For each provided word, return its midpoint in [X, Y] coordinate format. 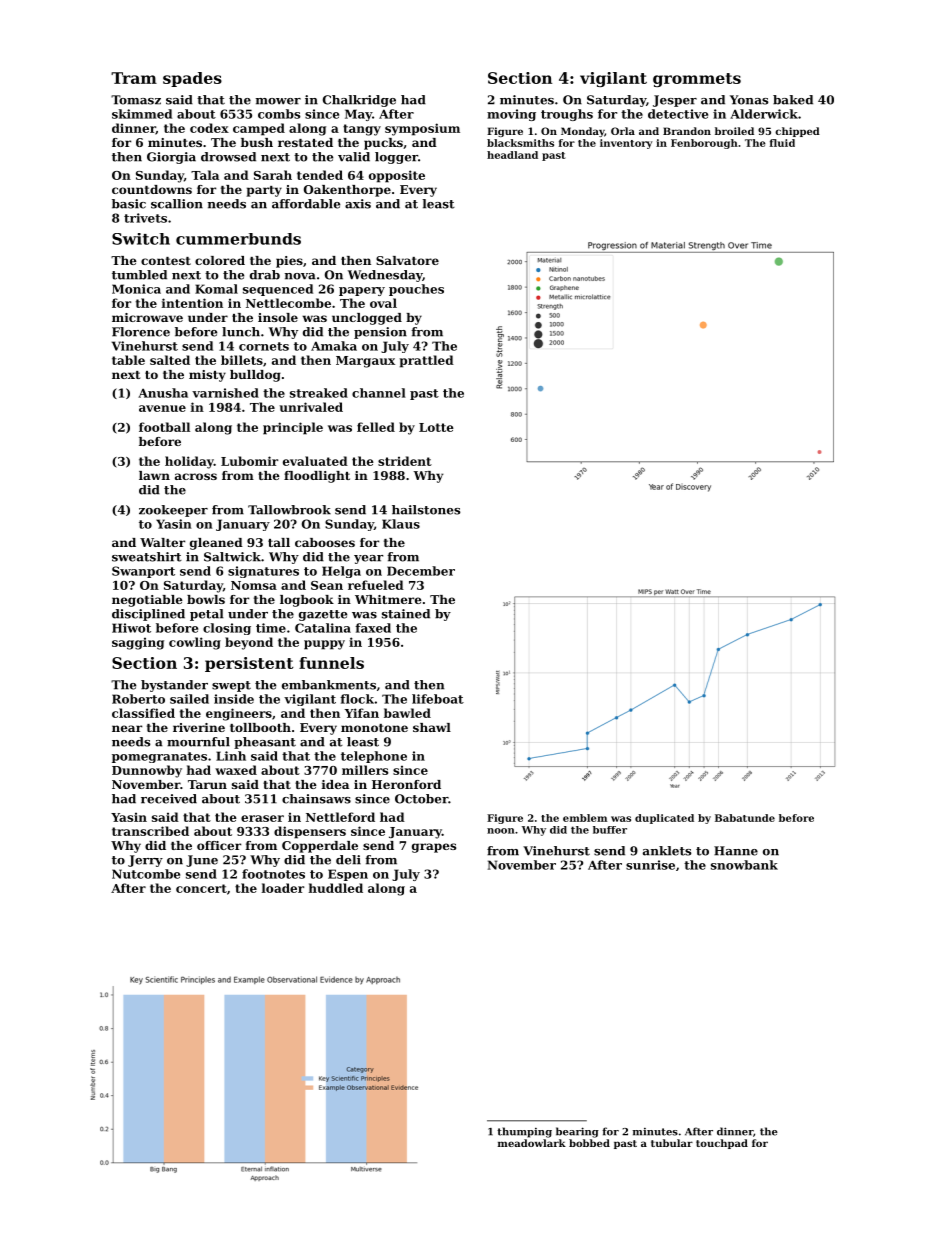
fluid [782, 143]
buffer [610, 830]
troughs [567, 115]
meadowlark [532, 1143]
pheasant [265, 743]
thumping [524, 1132]
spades [192, 79]
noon [501, 831]
